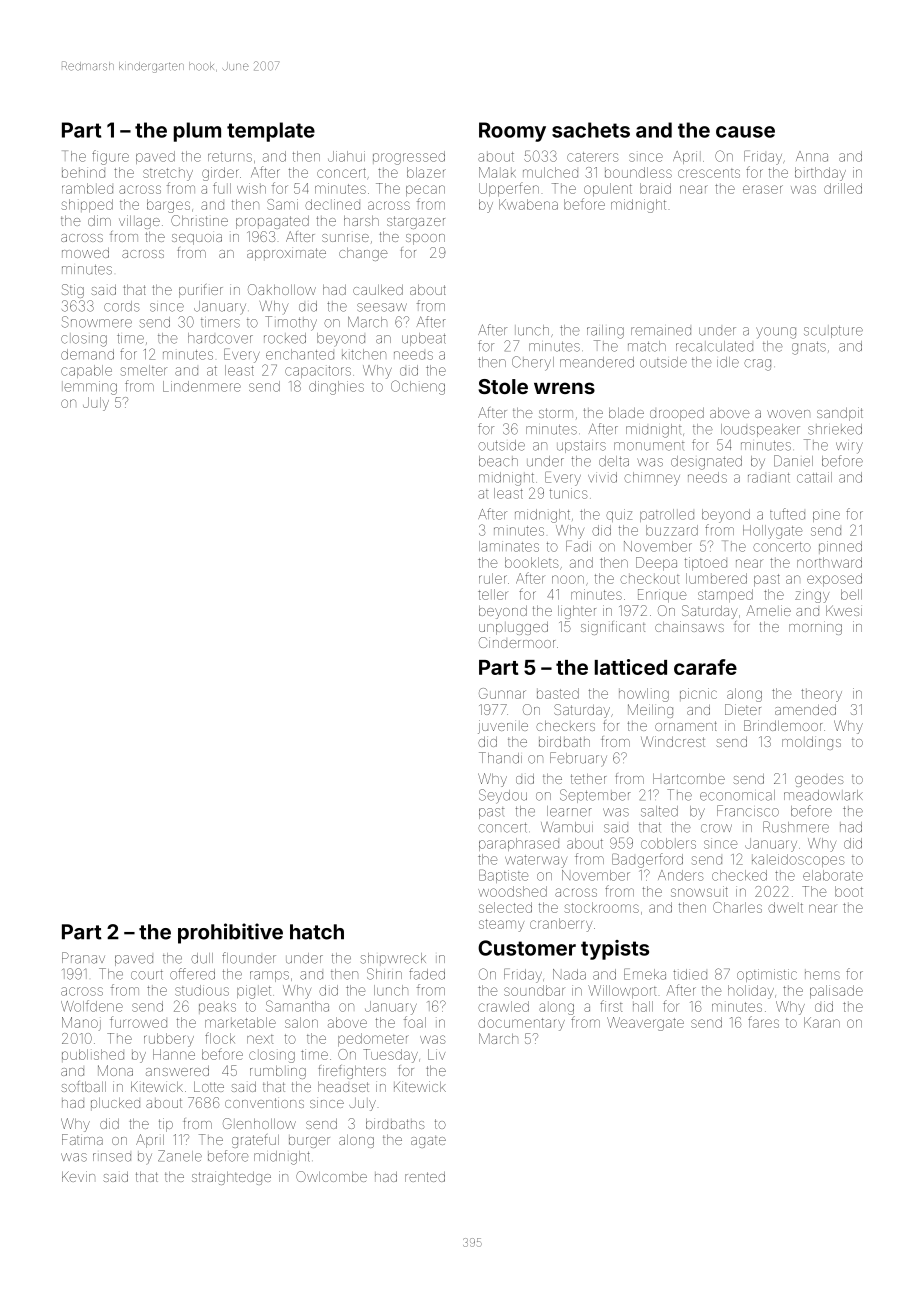 This document has width=924, height=1308. Describe the element at coordinates (202, 386) in the document. I see `Lindenmere` at that location.
